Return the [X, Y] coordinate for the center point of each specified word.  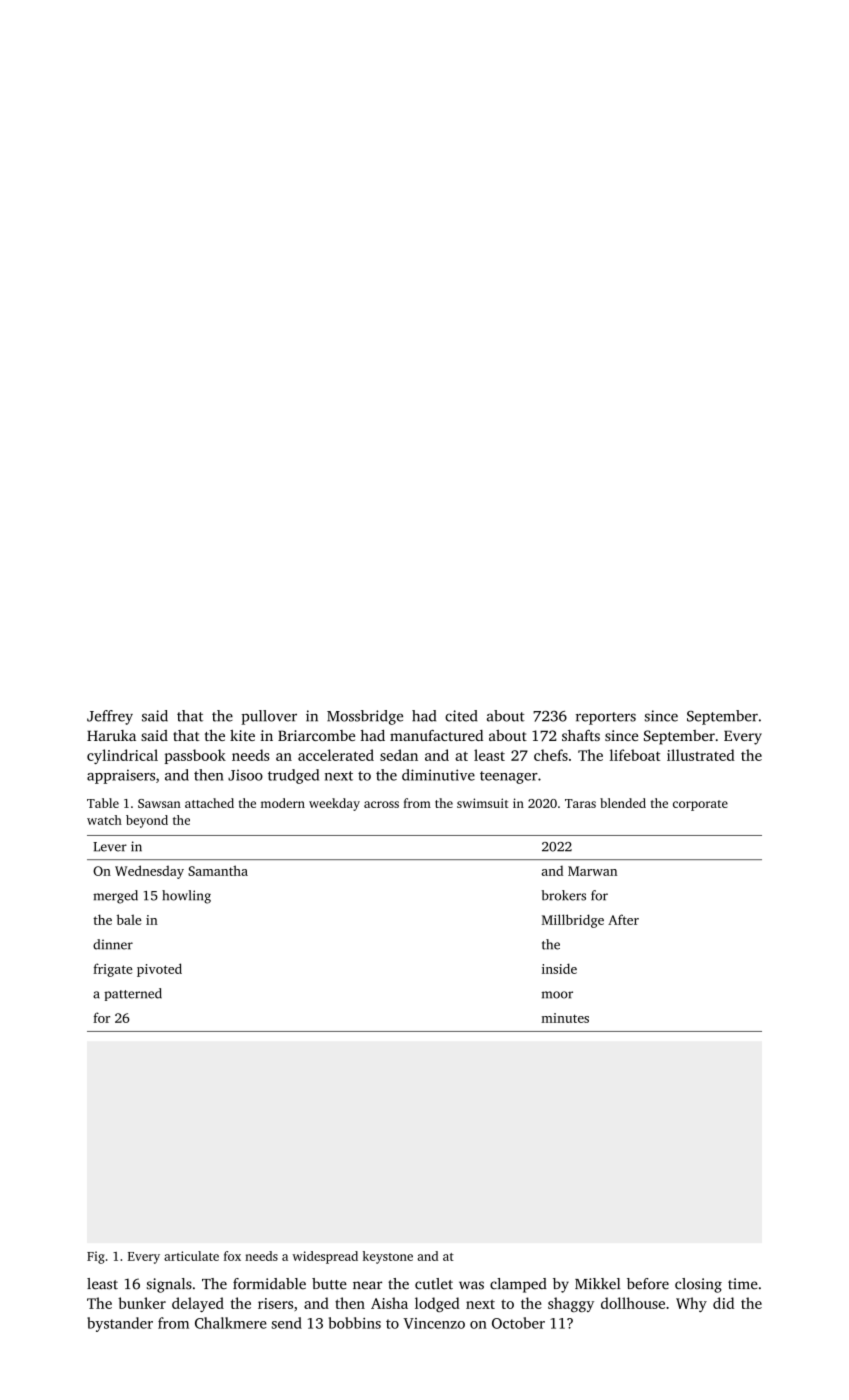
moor [557, 995]
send [287, 1323]
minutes [565, 1018]
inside [559, 968]
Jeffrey [110, 717]
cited [461, 716]
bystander [120, 1324]
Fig [96, 1257]
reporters [606, 718]
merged [115, 897]
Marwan [592, 871]
